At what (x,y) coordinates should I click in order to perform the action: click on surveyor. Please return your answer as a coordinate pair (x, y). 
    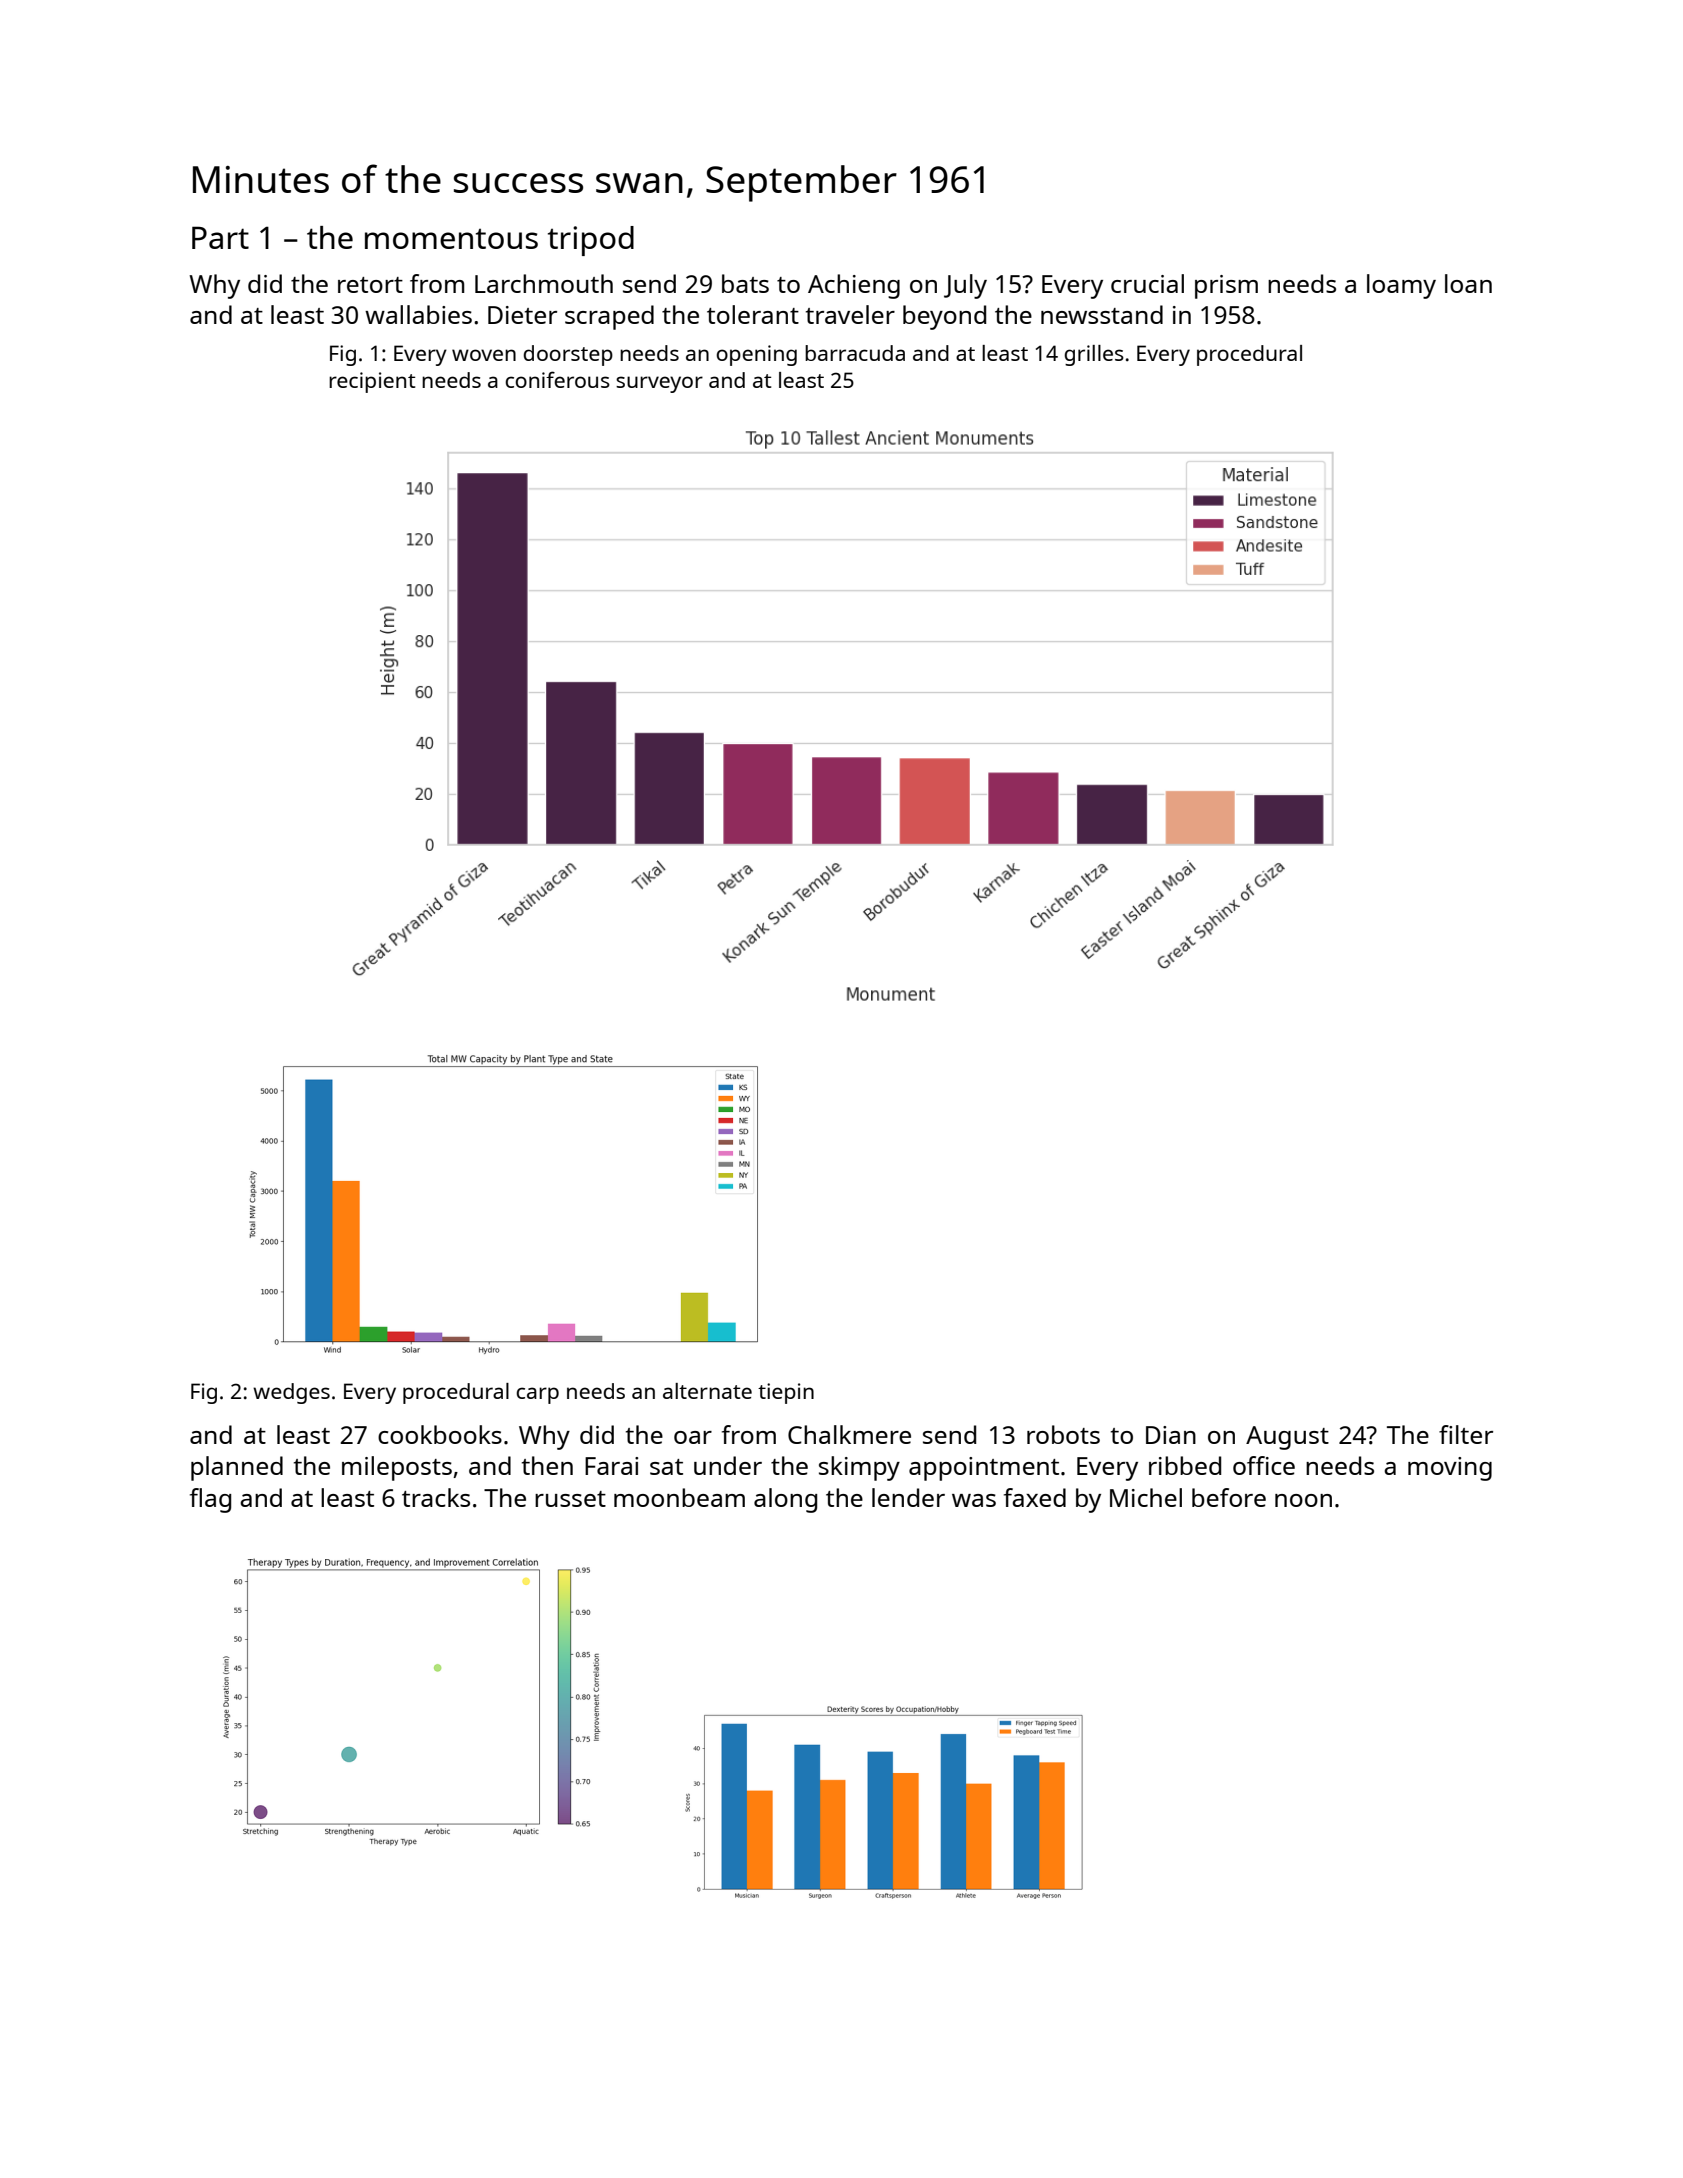
    Looking at the image, I should click on (659, 384).
